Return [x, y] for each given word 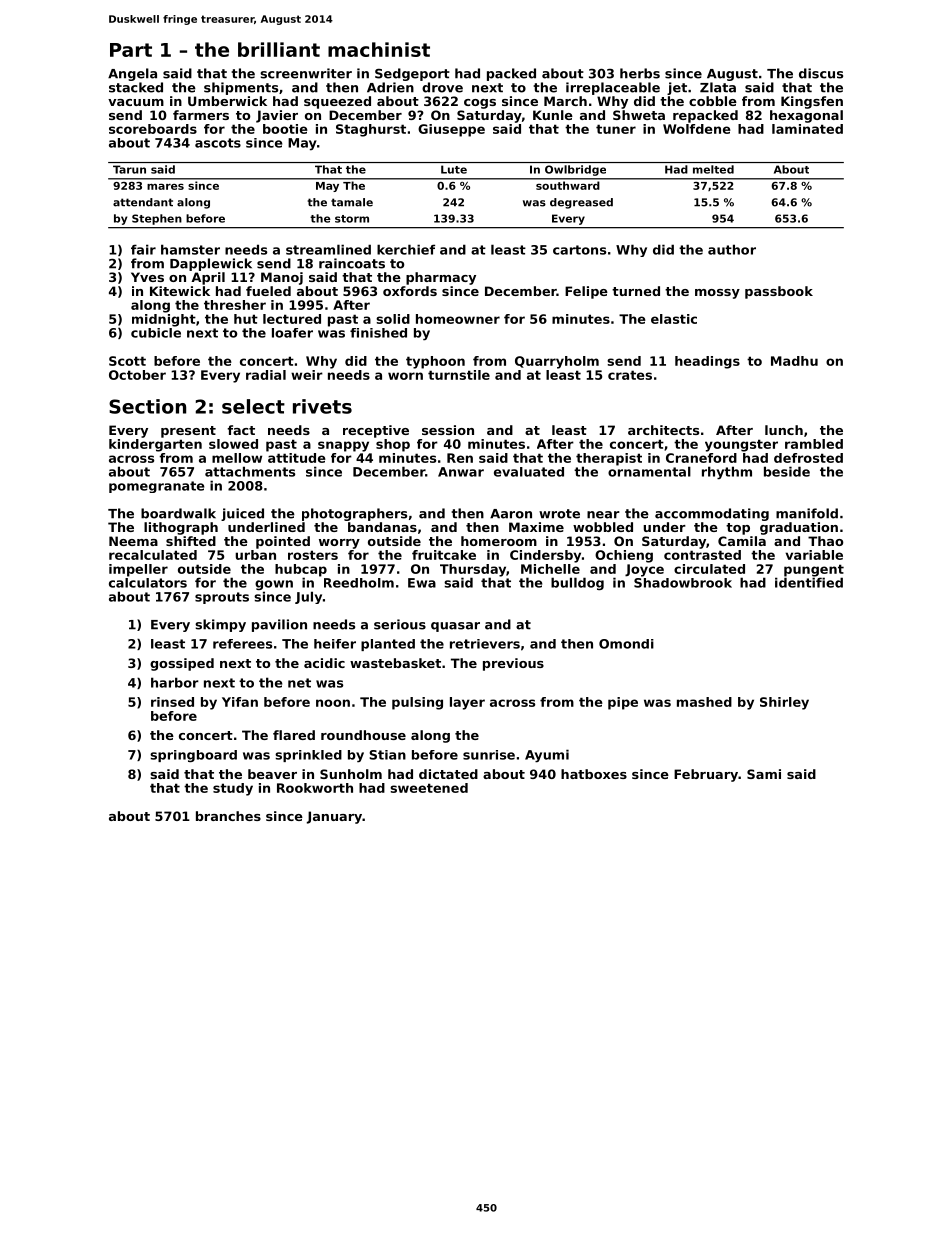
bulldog [577, 583]
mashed [704, 702]
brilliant [279, 49]
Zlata [718, 87]
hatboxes [594, 774]
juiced [242, 514]
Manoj [282, 278]
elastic [674, 319]
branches [228, 816]
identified [809, 582]
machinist [379, 49]
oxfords [410, 291]
